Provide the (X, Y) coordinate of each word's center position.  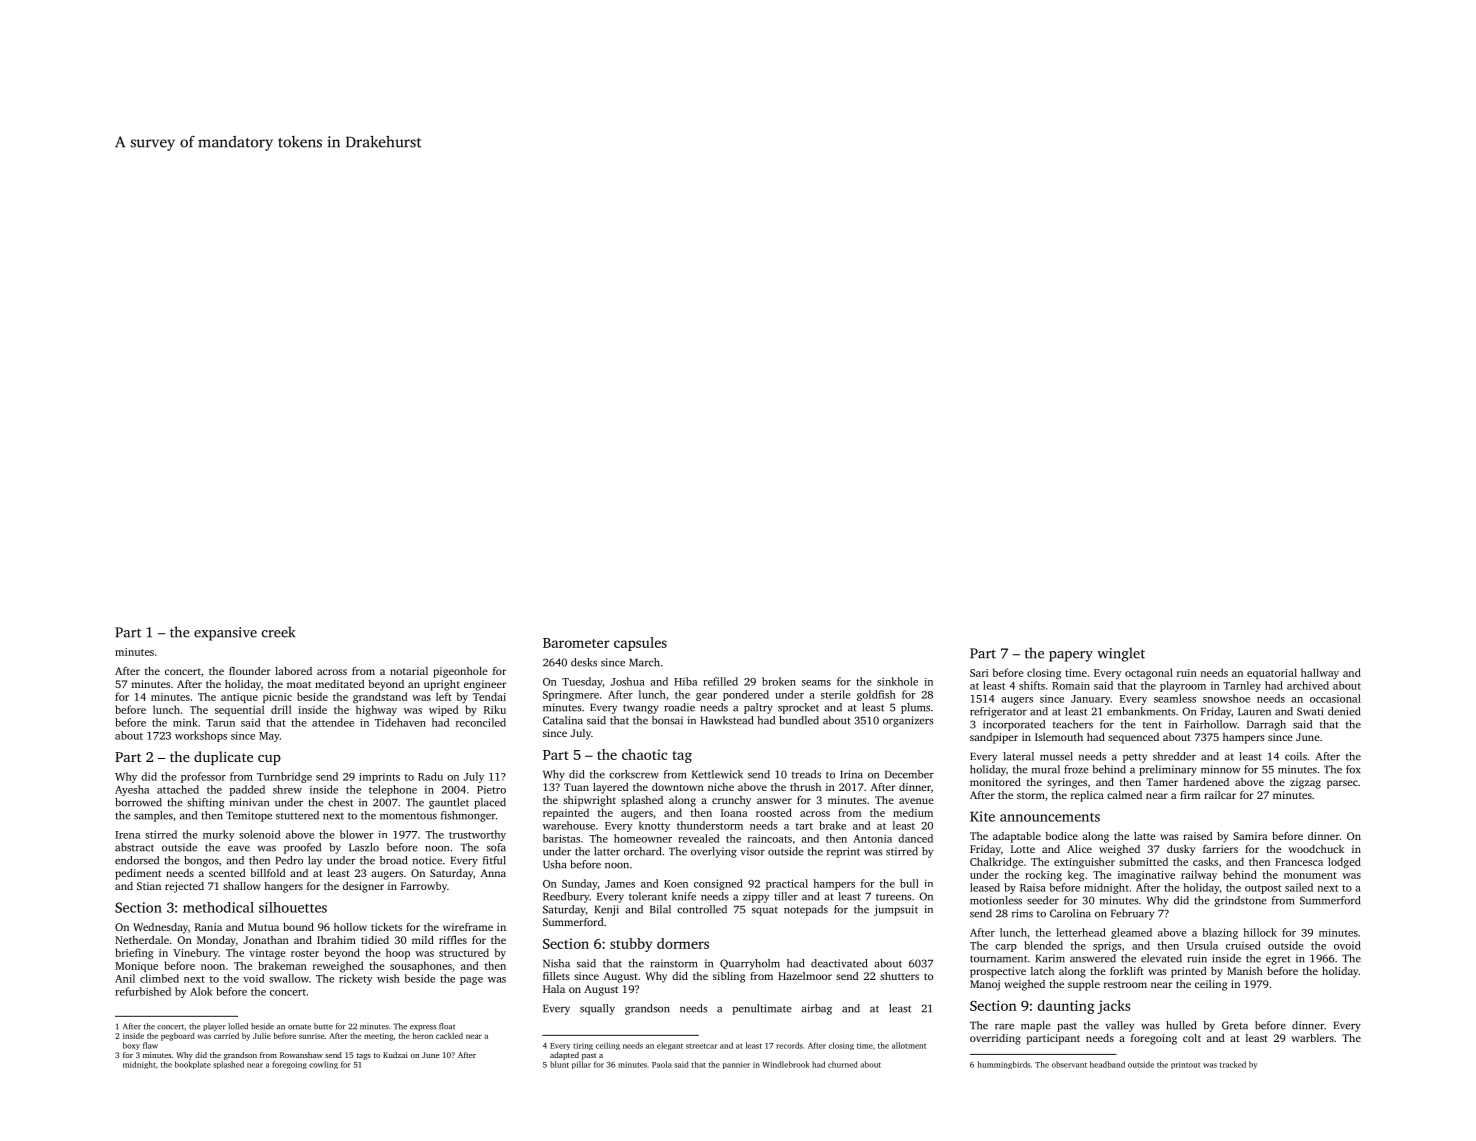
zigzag (1305, 783)
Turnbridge (284, 777)
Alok (201, 991)
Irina (852, 774)
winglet (1121, 654)
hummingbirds (1004, 1065)
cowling (323, 1065)
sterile (835, 694)
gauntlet (449, 803)
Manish (1245, 971)
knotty (654, 826)
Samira (1250, 836)
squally (597, 1009)
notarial (409, 671)
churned (843, 1064)
